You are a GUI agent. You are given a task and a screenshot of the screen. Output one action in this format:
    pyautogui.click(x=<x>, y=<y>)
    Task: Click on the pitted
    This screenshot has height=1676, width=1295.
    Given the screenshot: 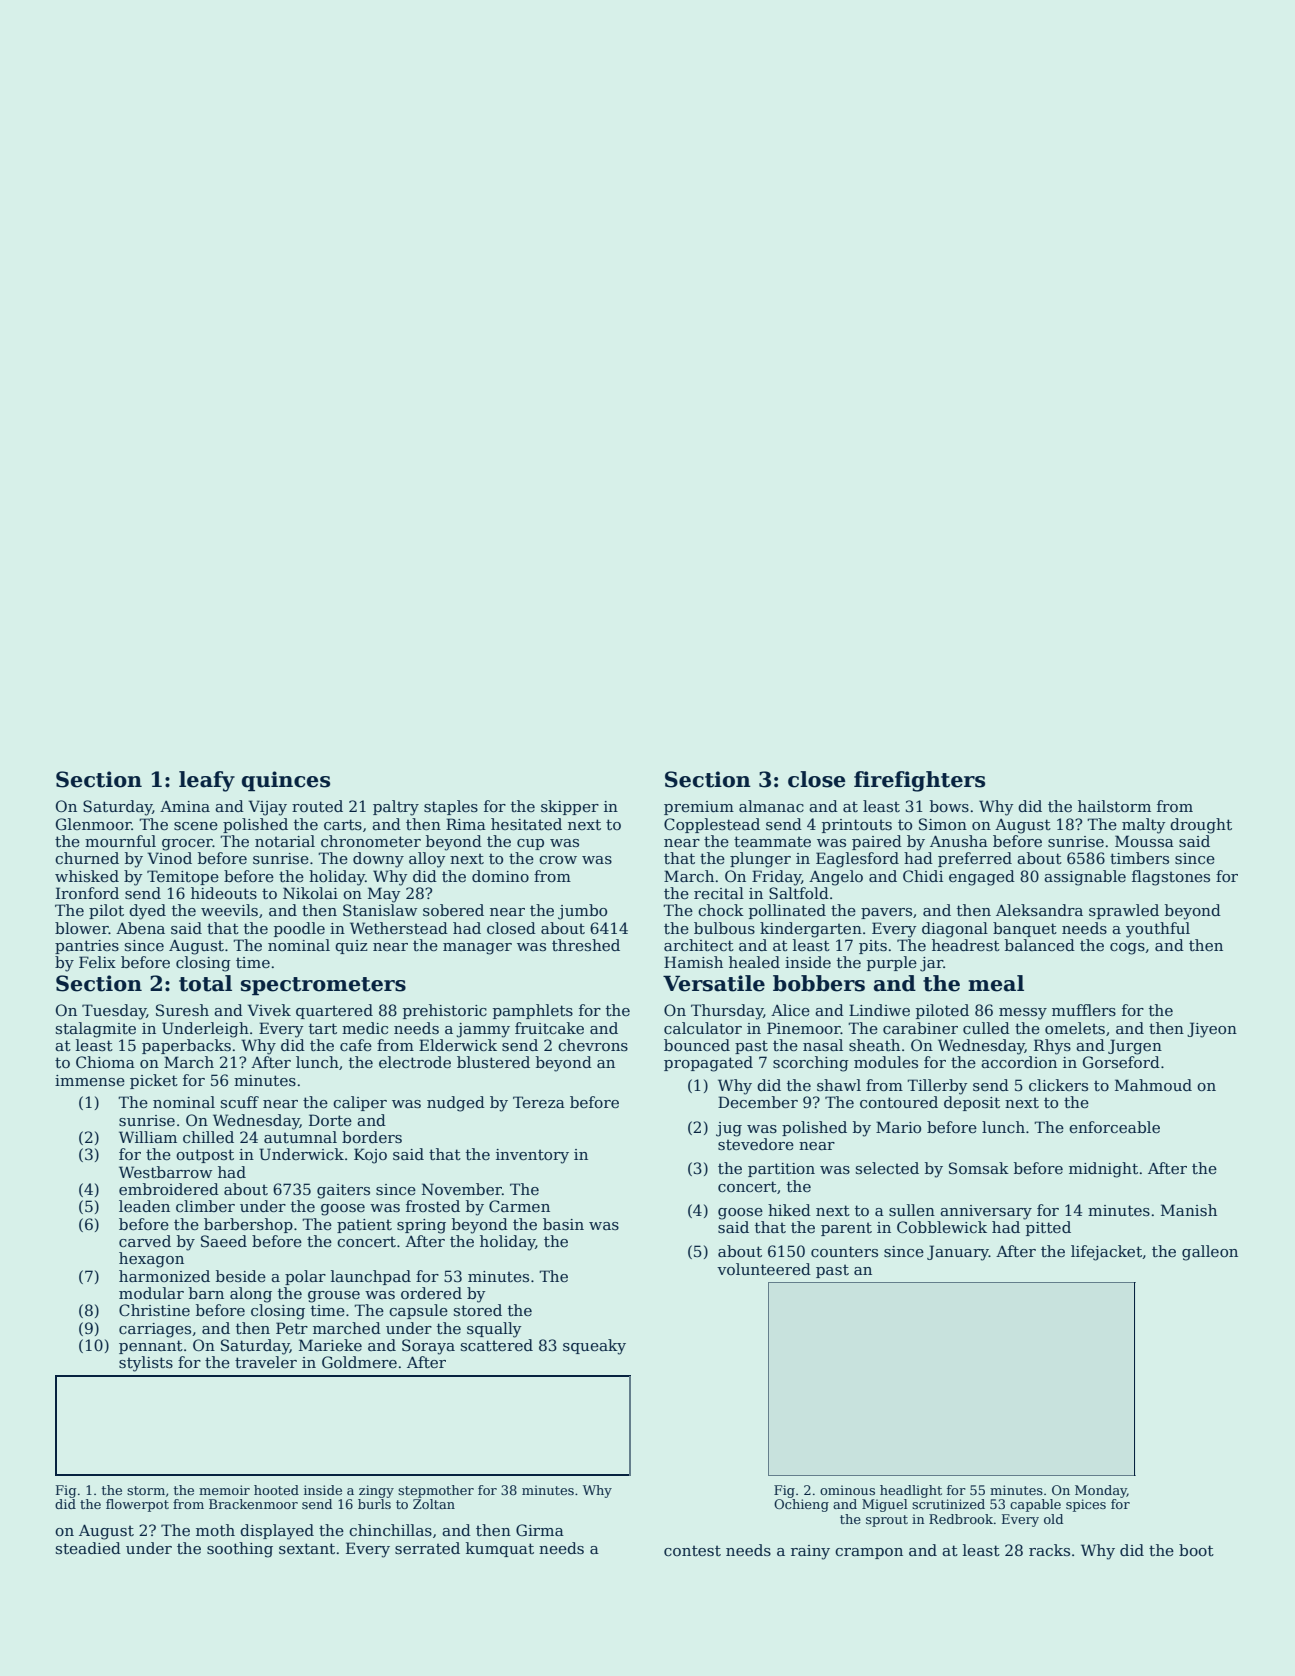 What is the action you would take?
    pyautogui.click(x=1048, y=1228)
